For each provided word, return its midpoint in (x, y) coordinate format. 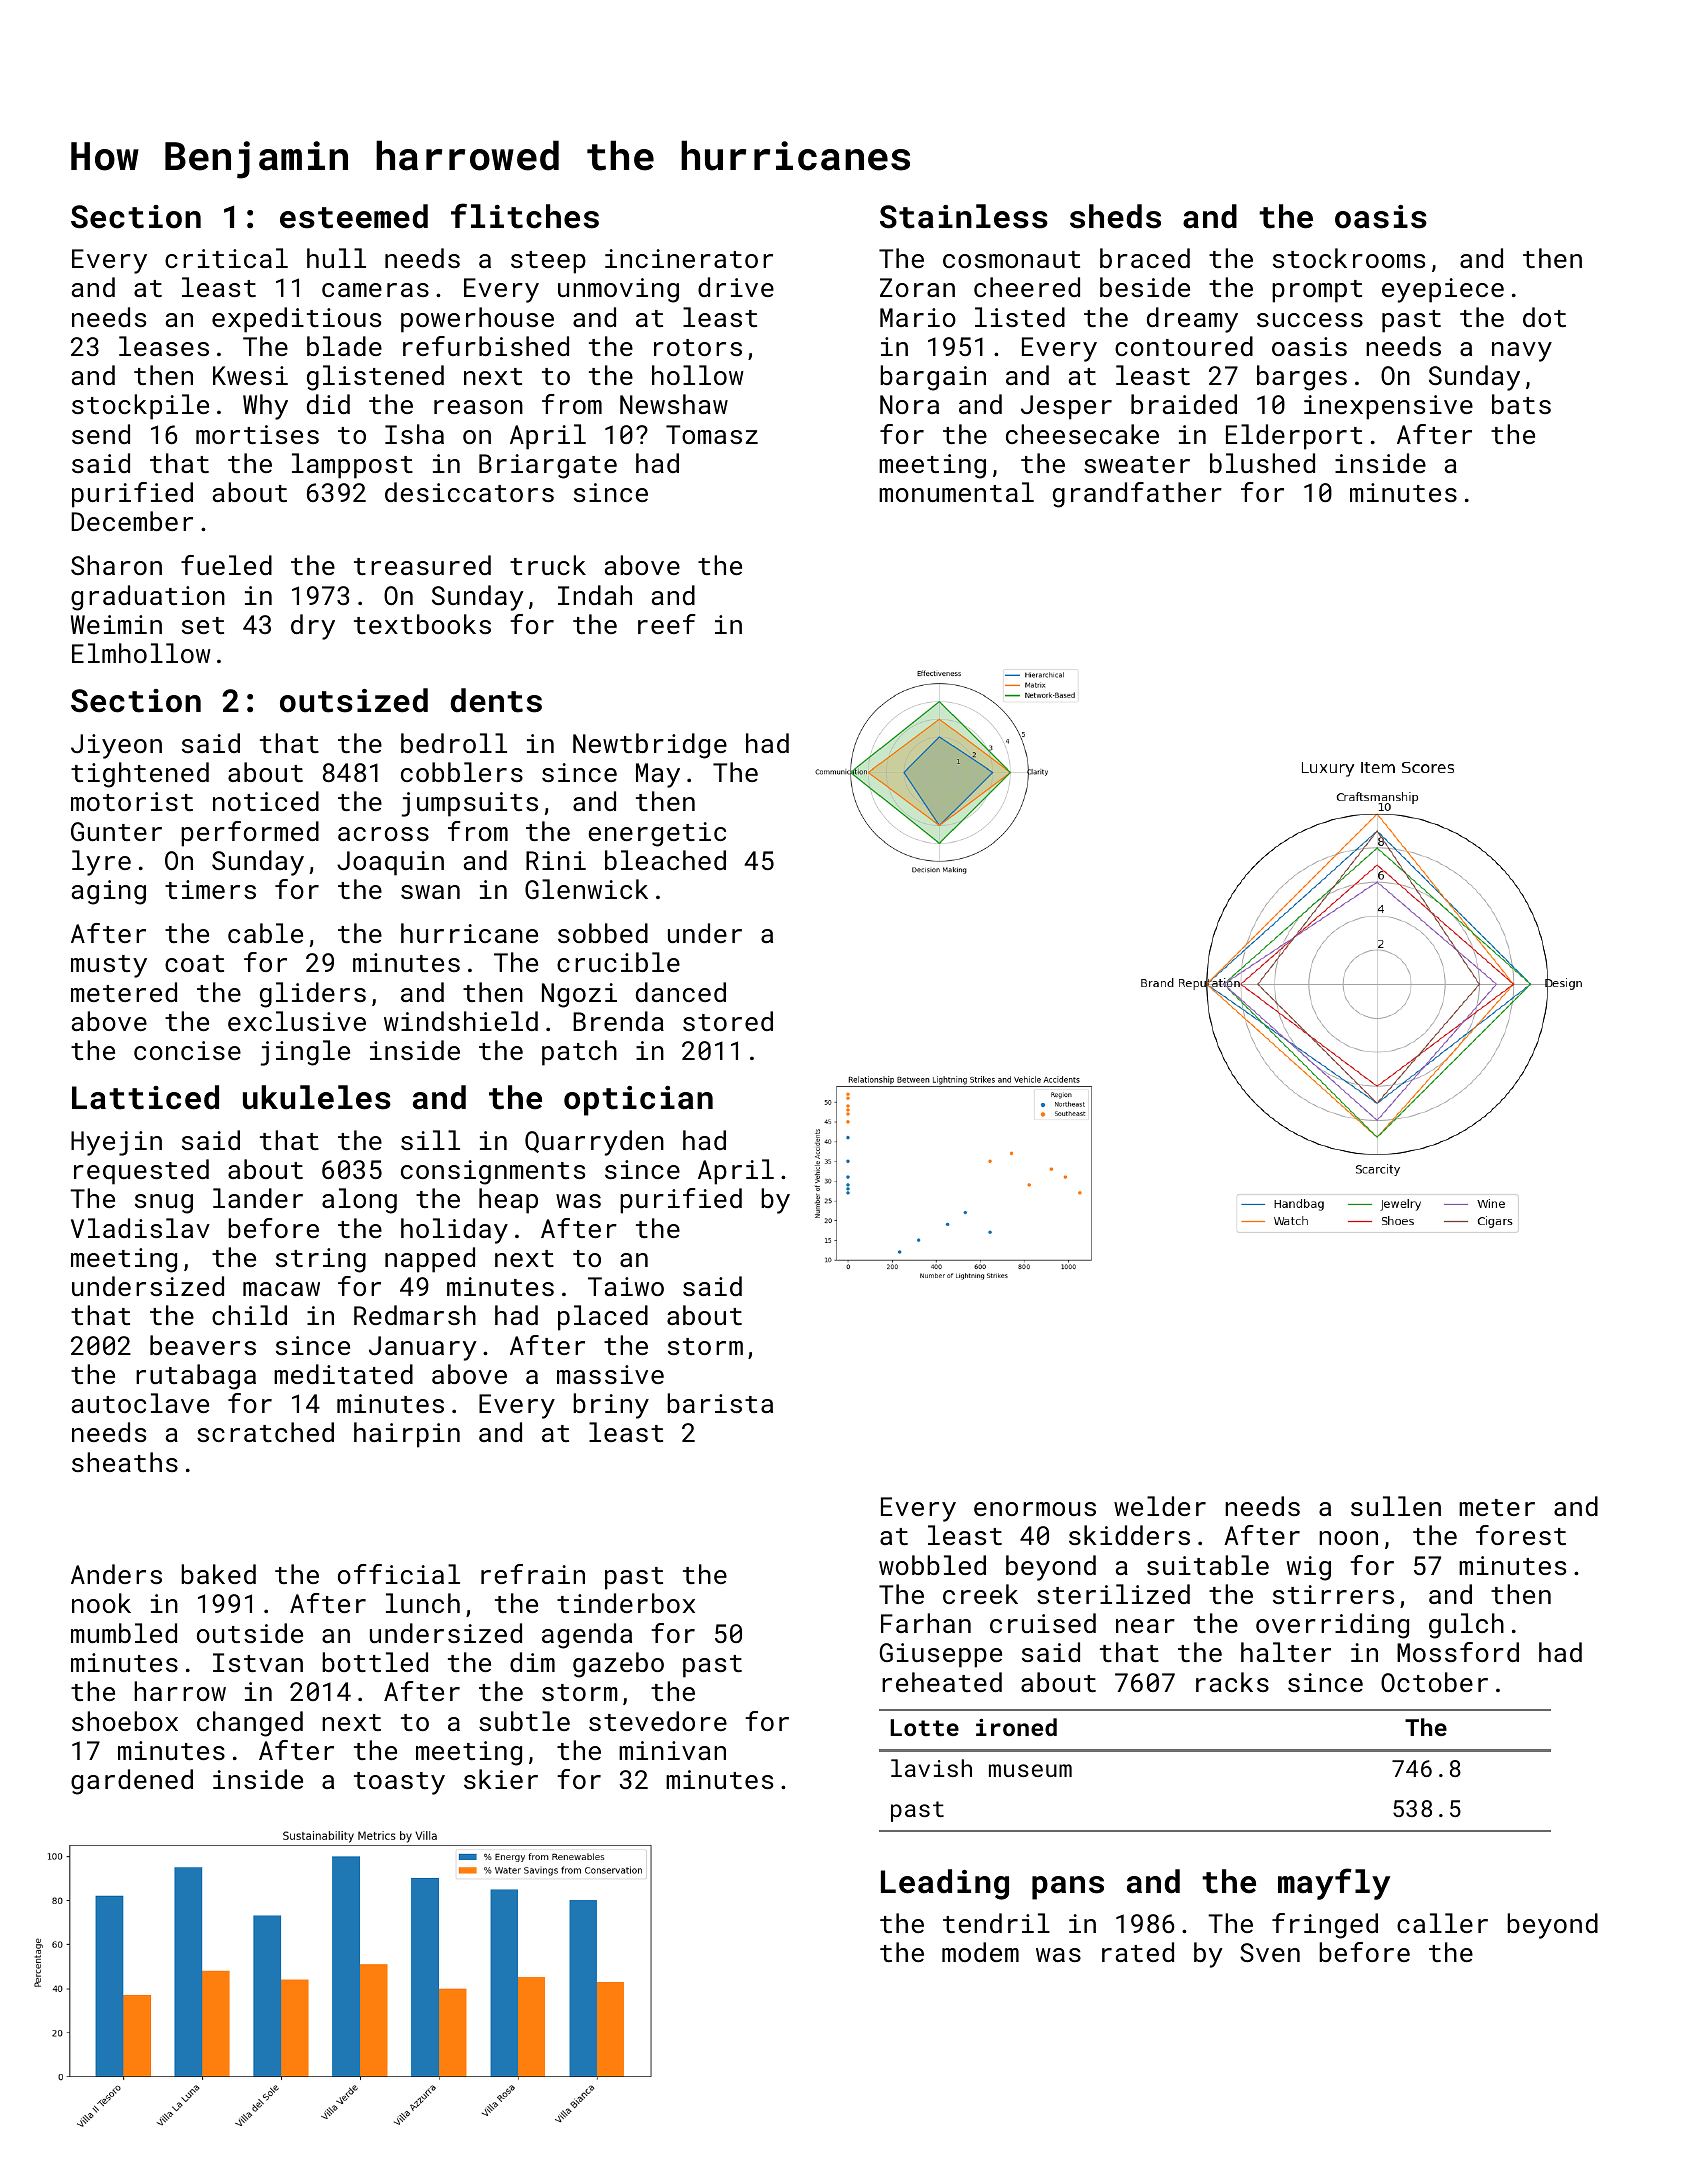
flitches (525, 216)
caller (1442, 1923)
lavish (931, 1768)
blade (344, 346)
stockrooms (1349, 258)
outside (250, 1633)
